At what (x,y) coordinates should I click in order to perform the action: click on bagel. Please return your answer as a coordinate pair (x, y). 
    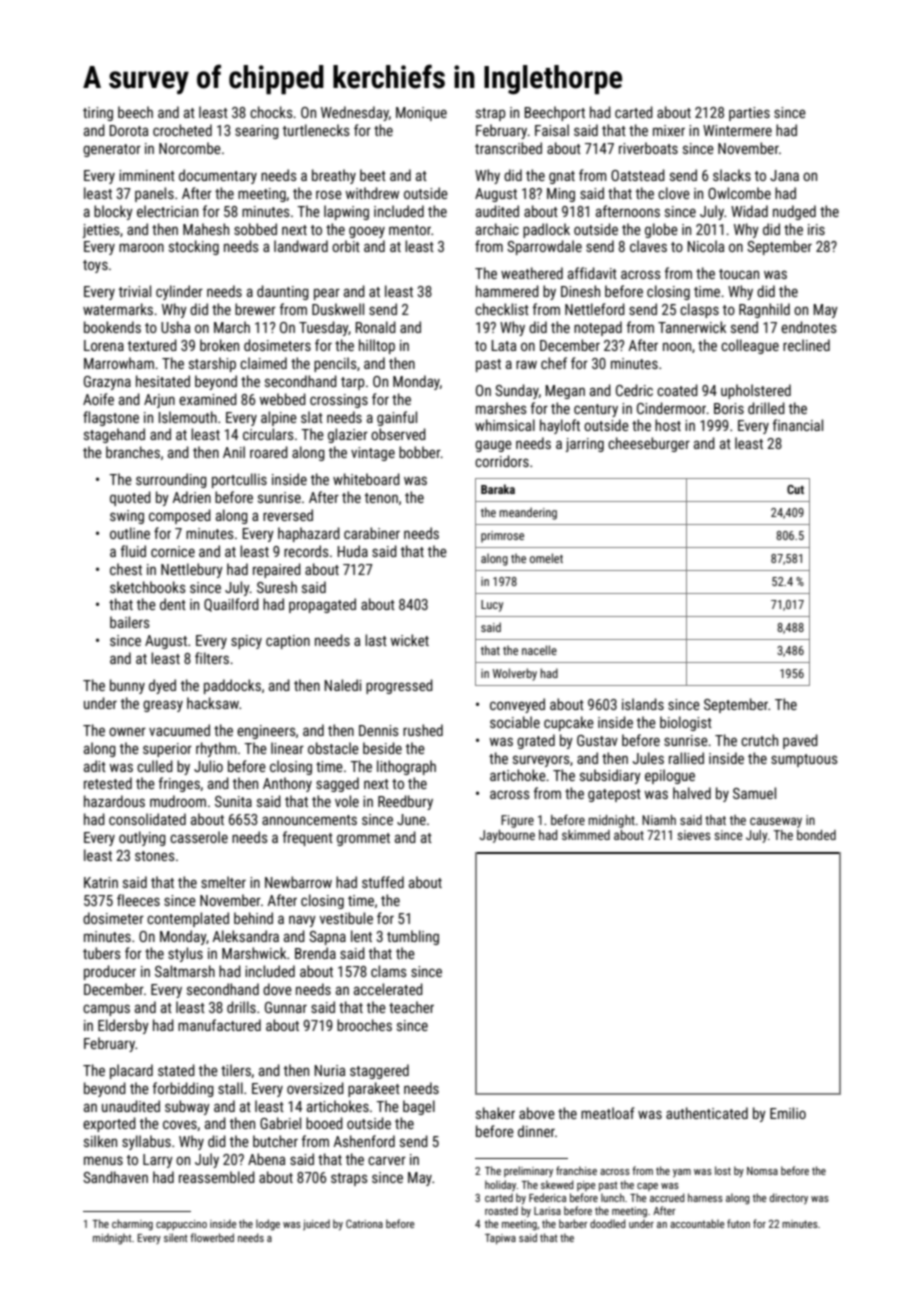
    Looking at the image, I should click on (419, 1107).
